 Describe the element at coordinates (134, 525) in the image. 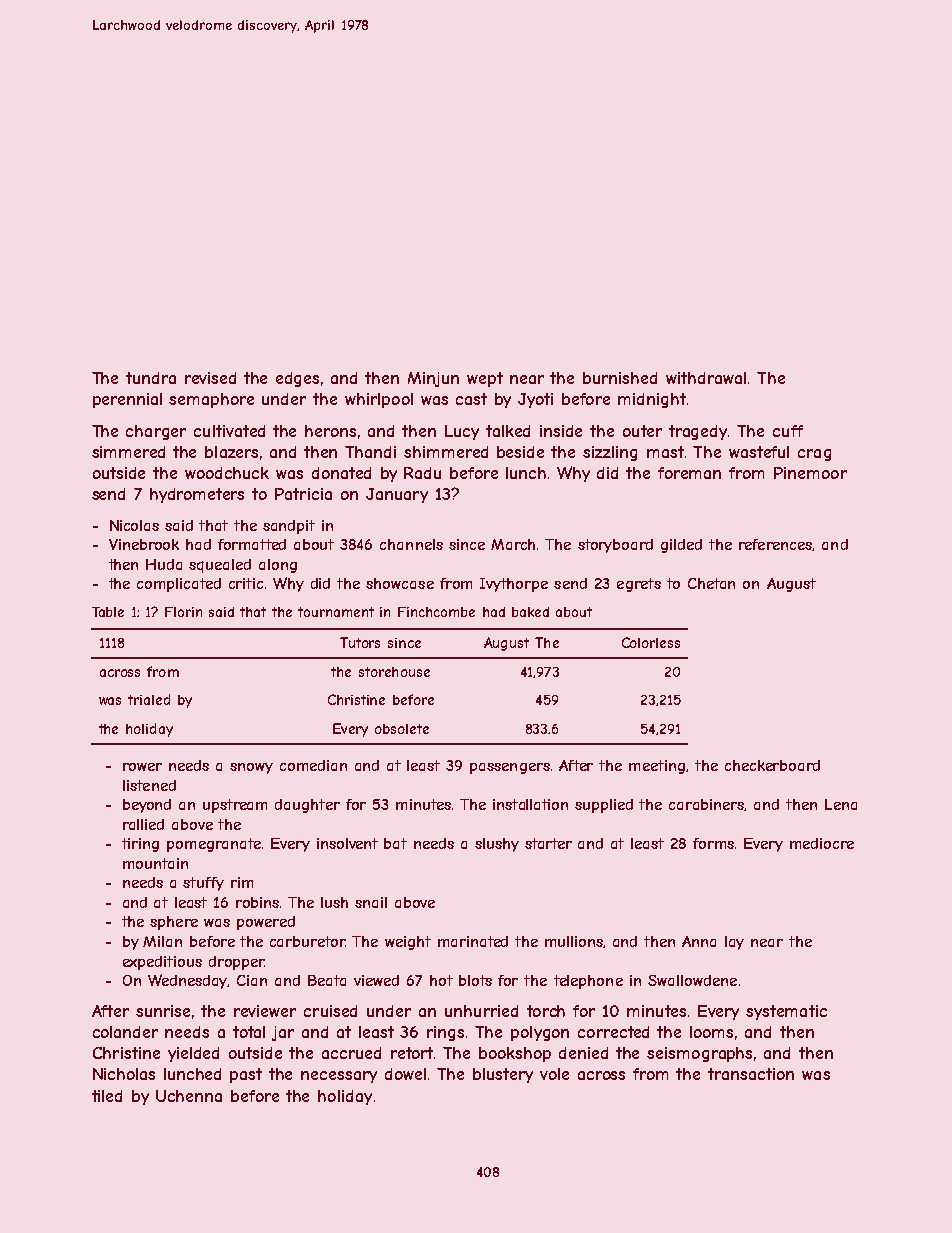

I see `Nicolas` at that location.
